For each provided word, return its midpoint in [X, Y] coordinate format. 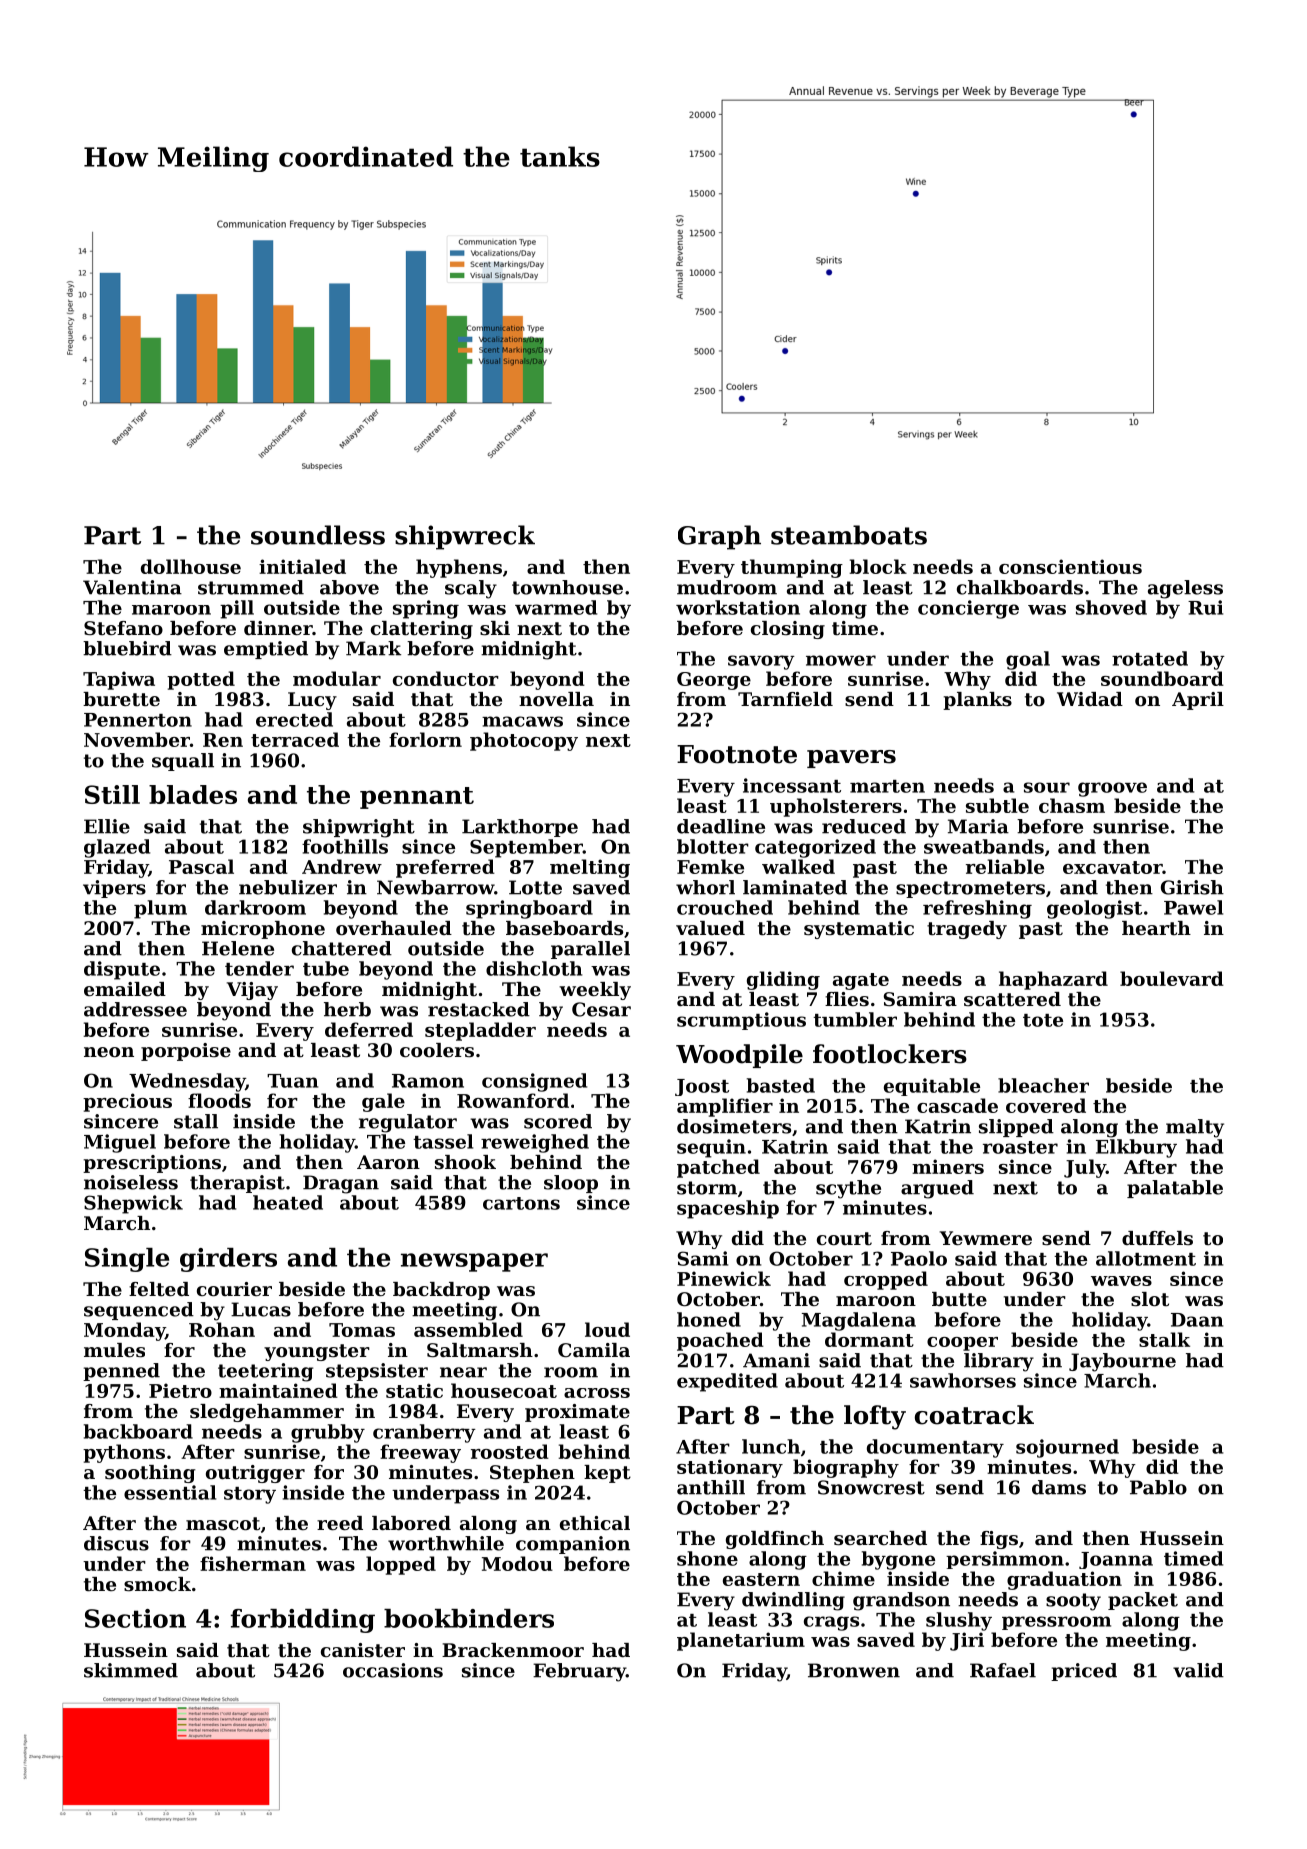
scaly [471, 589]
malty [1195, 1128]
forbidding [303, 1621]
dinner [278, 628]
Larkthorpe [520, 828]
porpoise [186, 1052]
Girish [1192, 887]
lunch [771, 1446]
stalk [1164, 1339]
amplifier [725, 1107]
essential [170, 1492]
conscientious [1070, 566]
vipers [114, 889]
